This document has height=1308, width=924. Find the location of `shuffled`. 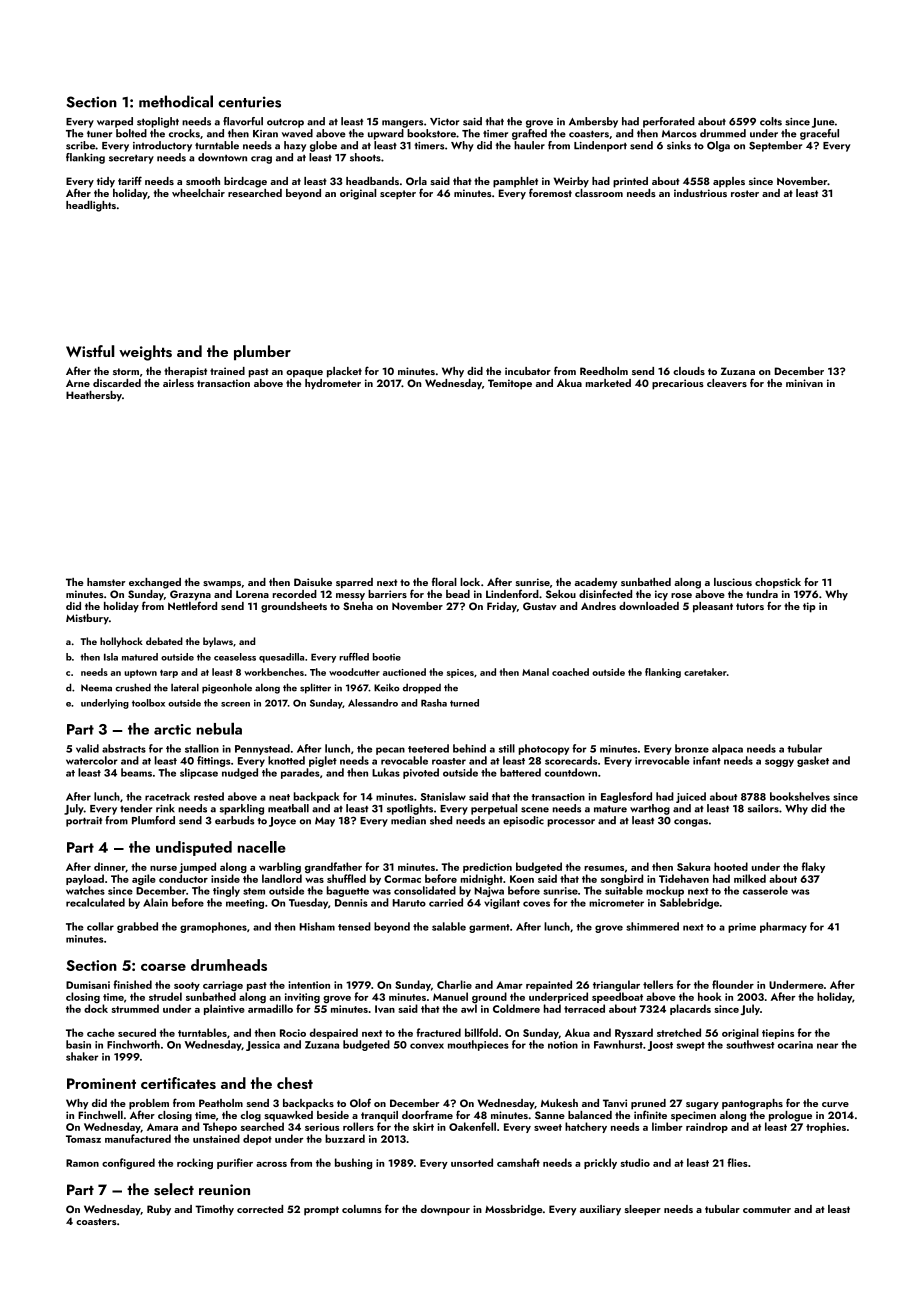

shuffled is located at coordinates (346, 878).
